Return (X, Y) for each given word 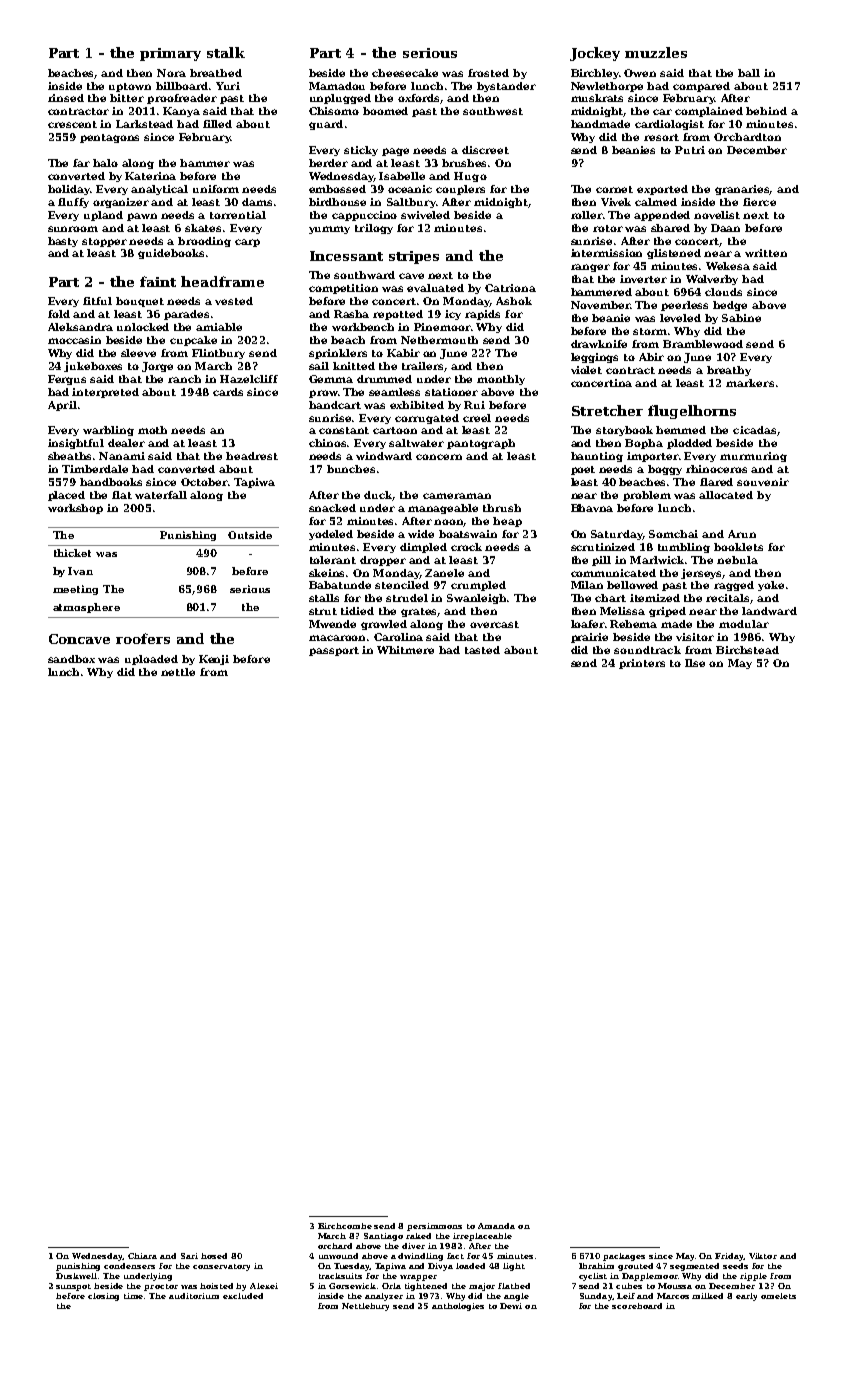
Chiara (142, 1256)
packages (624, 1257)
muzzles (656, 52)
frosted (488, 73)
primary (170, 54)
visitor (695, 637)
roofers (143, 638)
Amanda (496, 1226)
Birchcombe (345, 1226)
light (514, 1267)
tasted (482, 650)
